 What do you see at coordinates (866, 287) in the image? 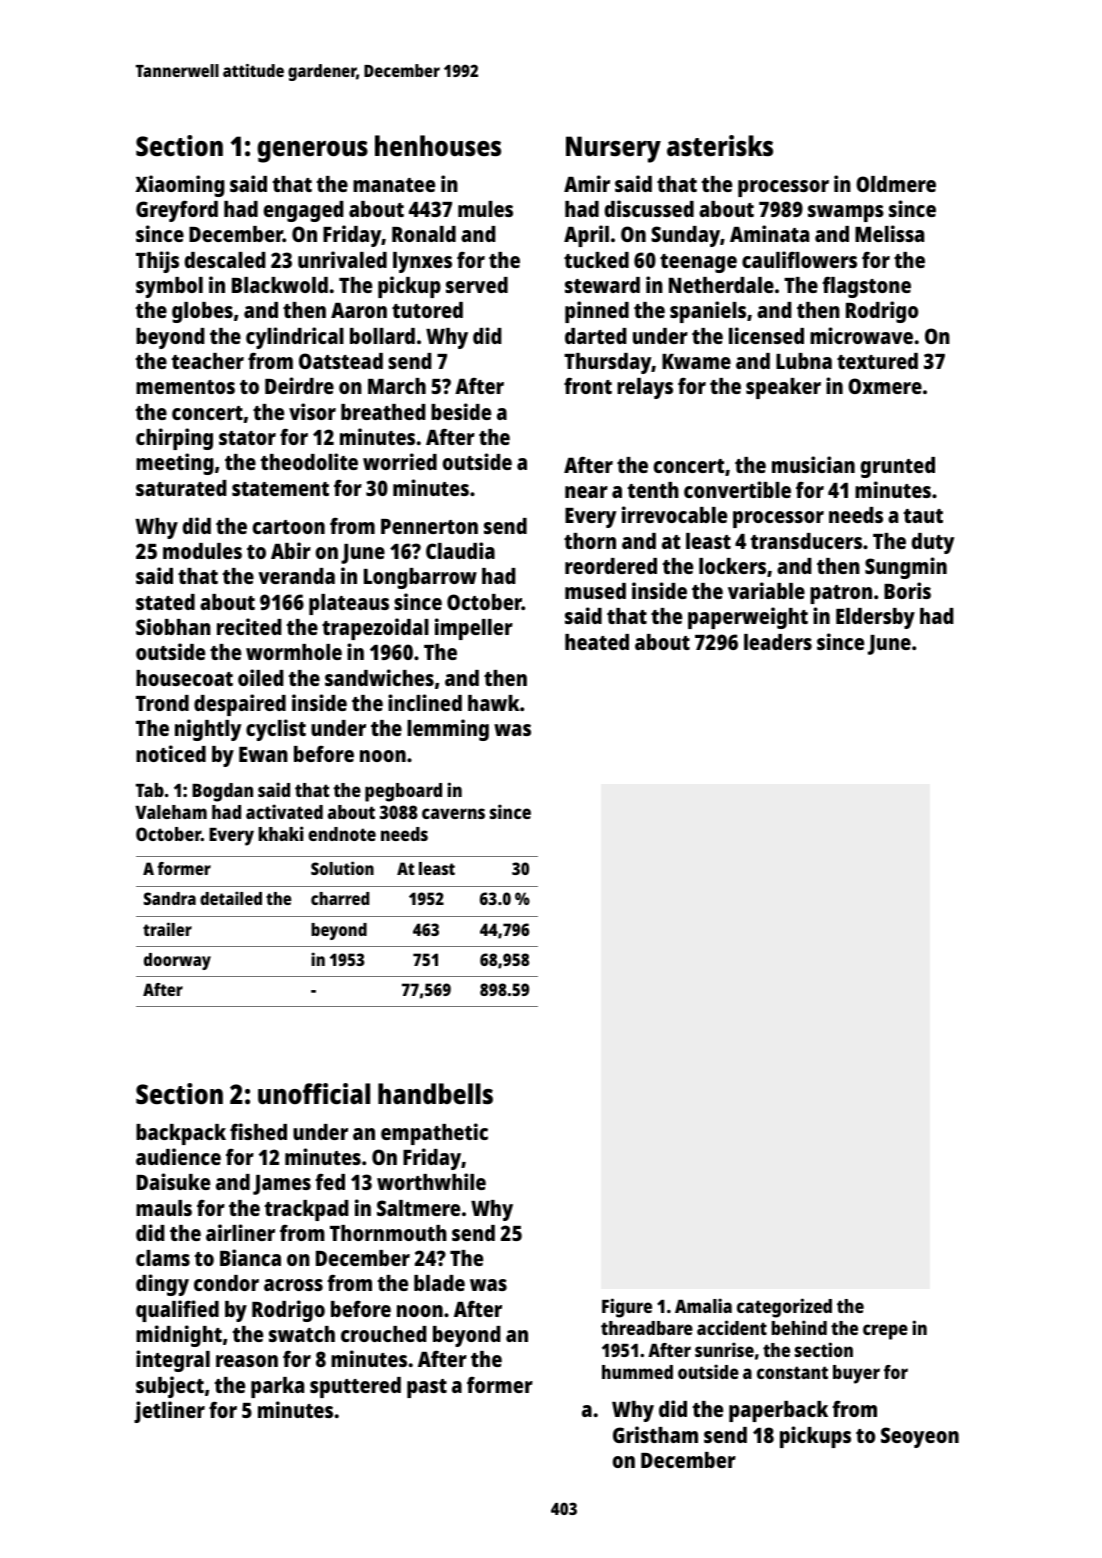
I see `flagstone` at bounding box center [866, 287].
